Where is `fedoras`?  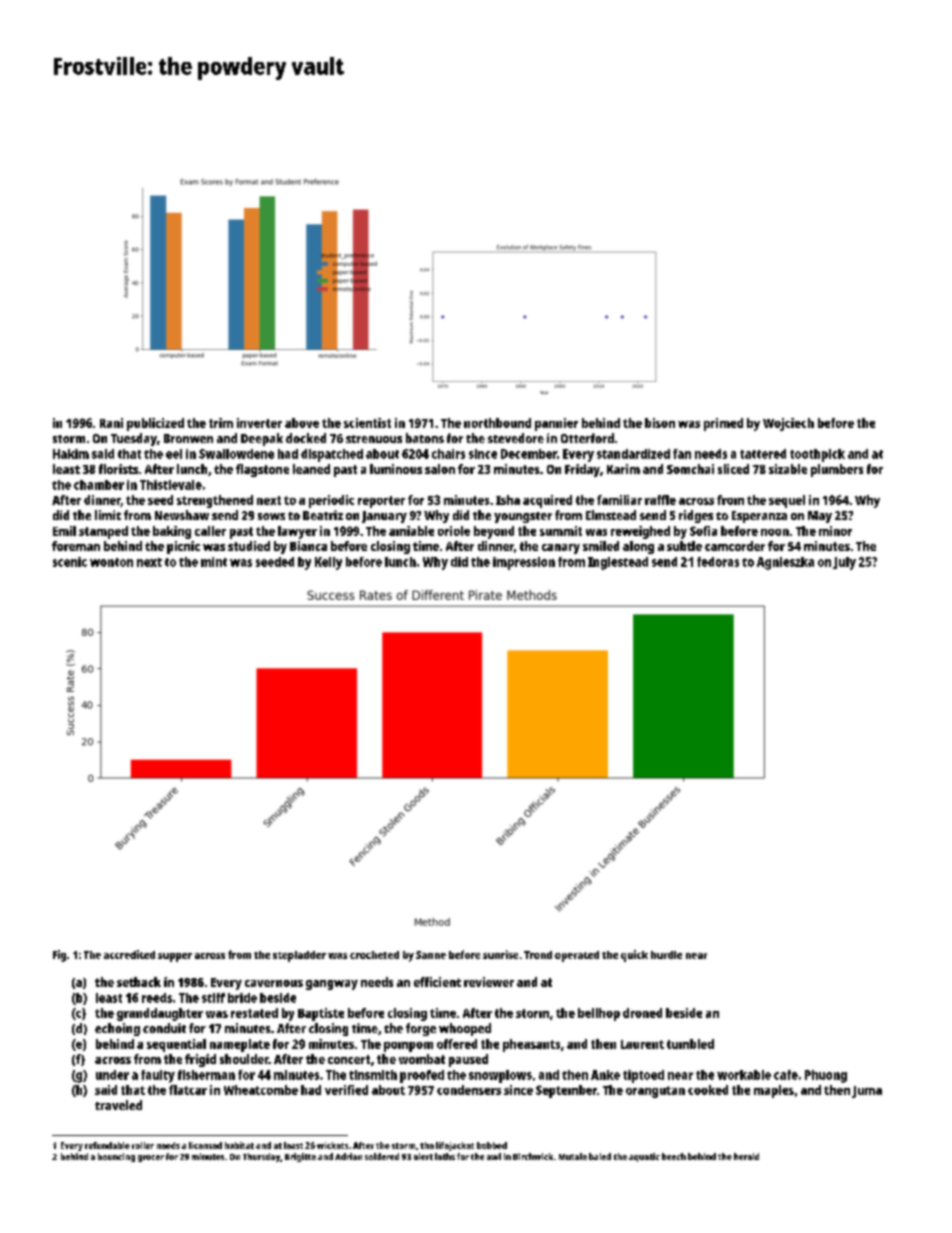 fedoras is located at coordinates (718, 562).
